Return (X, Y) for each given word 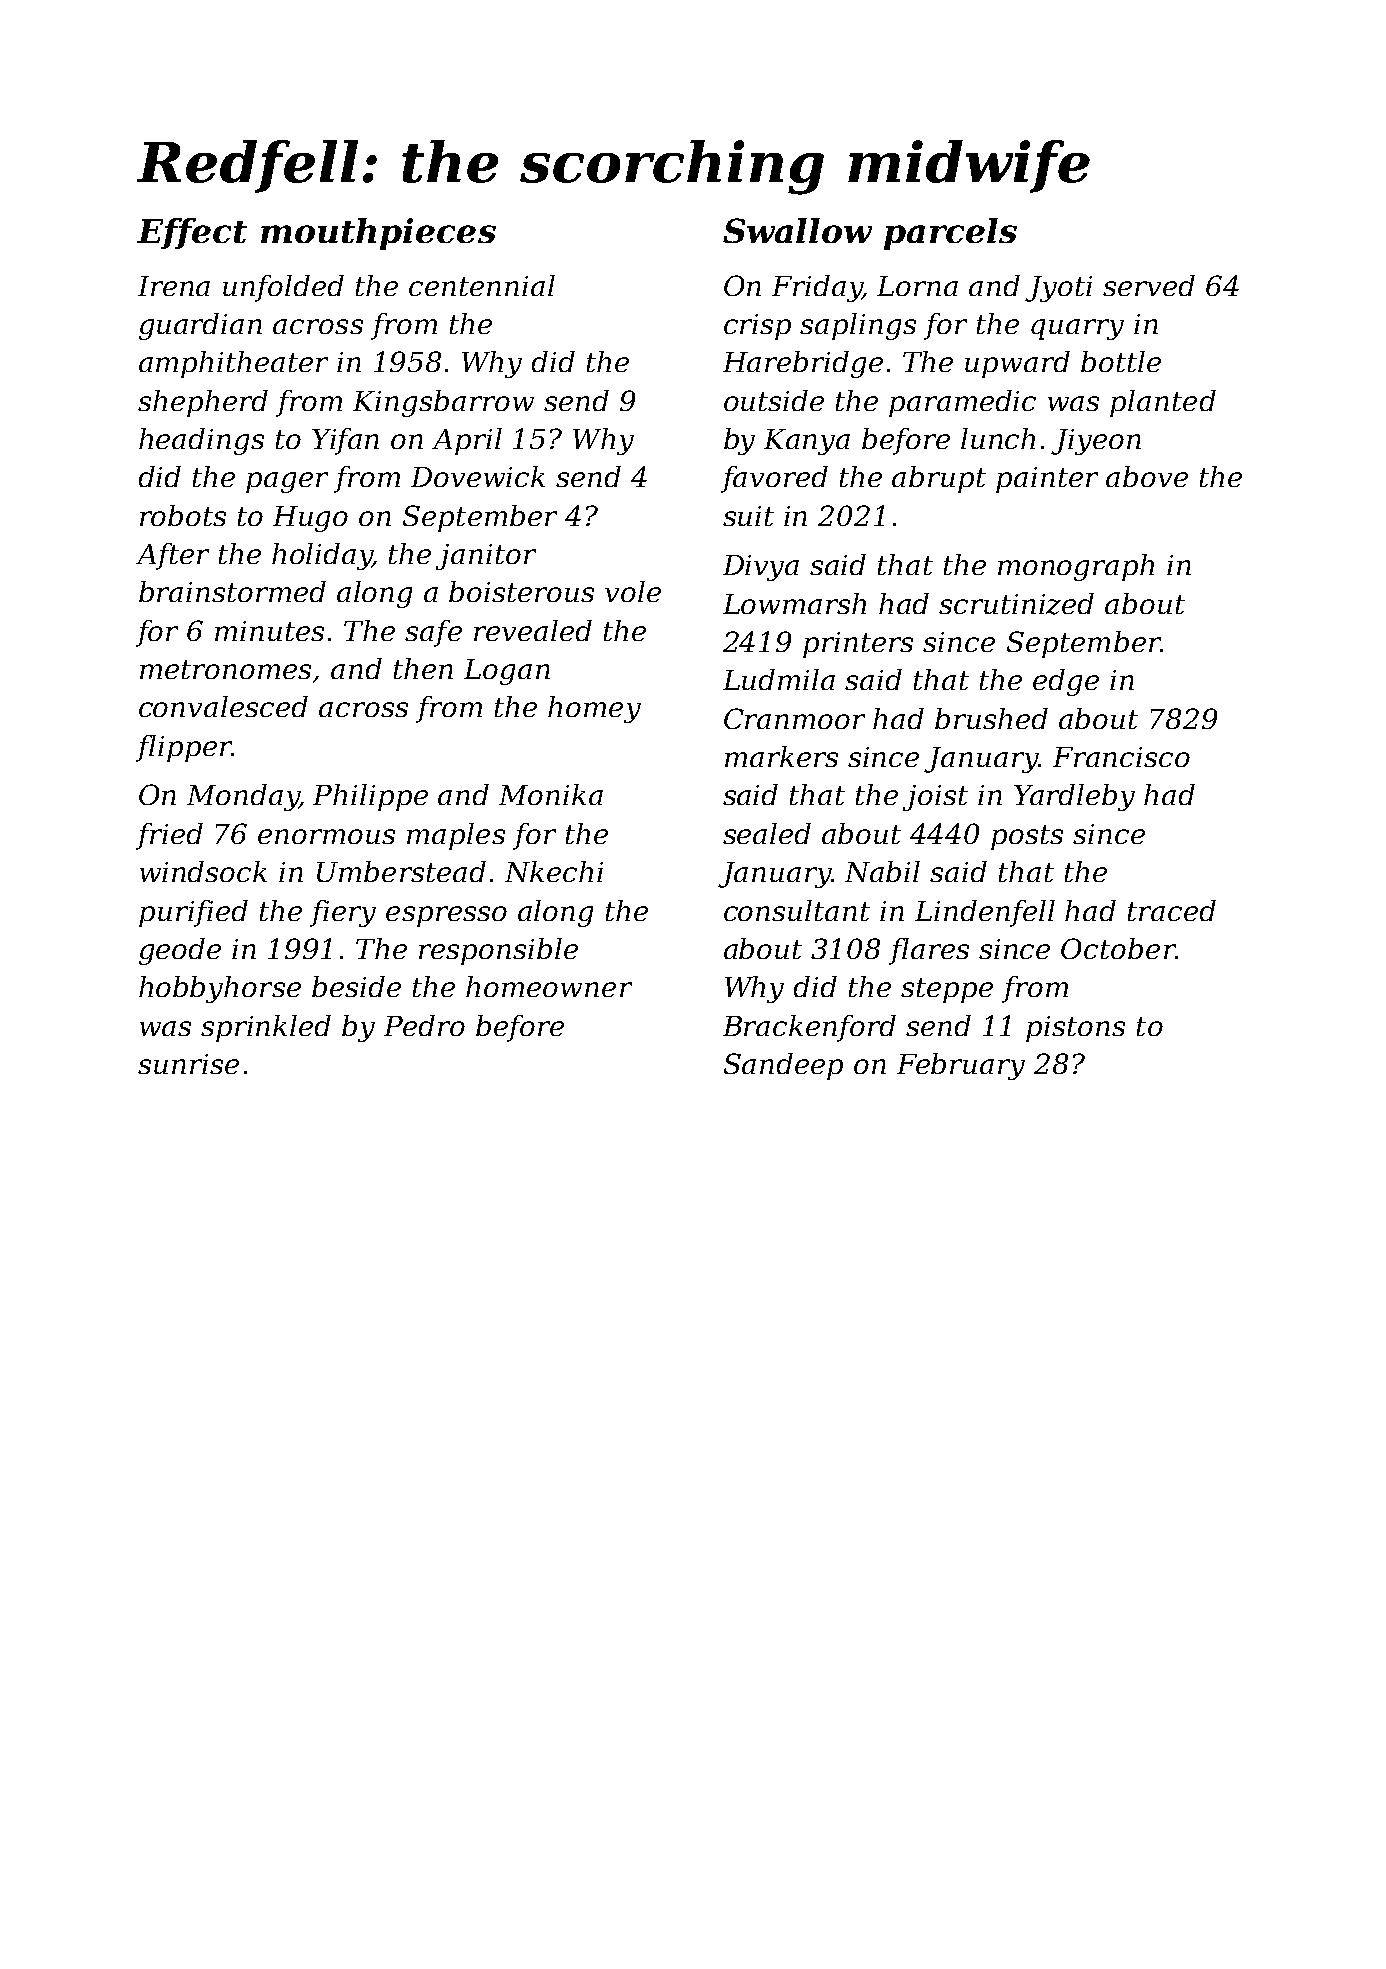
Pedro (424, 1025)
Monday (243, 797)
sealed (767, 833)
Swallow (797, 230)
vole (633, 591)
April (467, 441)
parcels (950, 234)
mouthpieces (378, 234)
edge (1066, 682)
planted (1163, 403)
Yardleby (1074, 797)
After (172, 556)
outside (774, 400)
